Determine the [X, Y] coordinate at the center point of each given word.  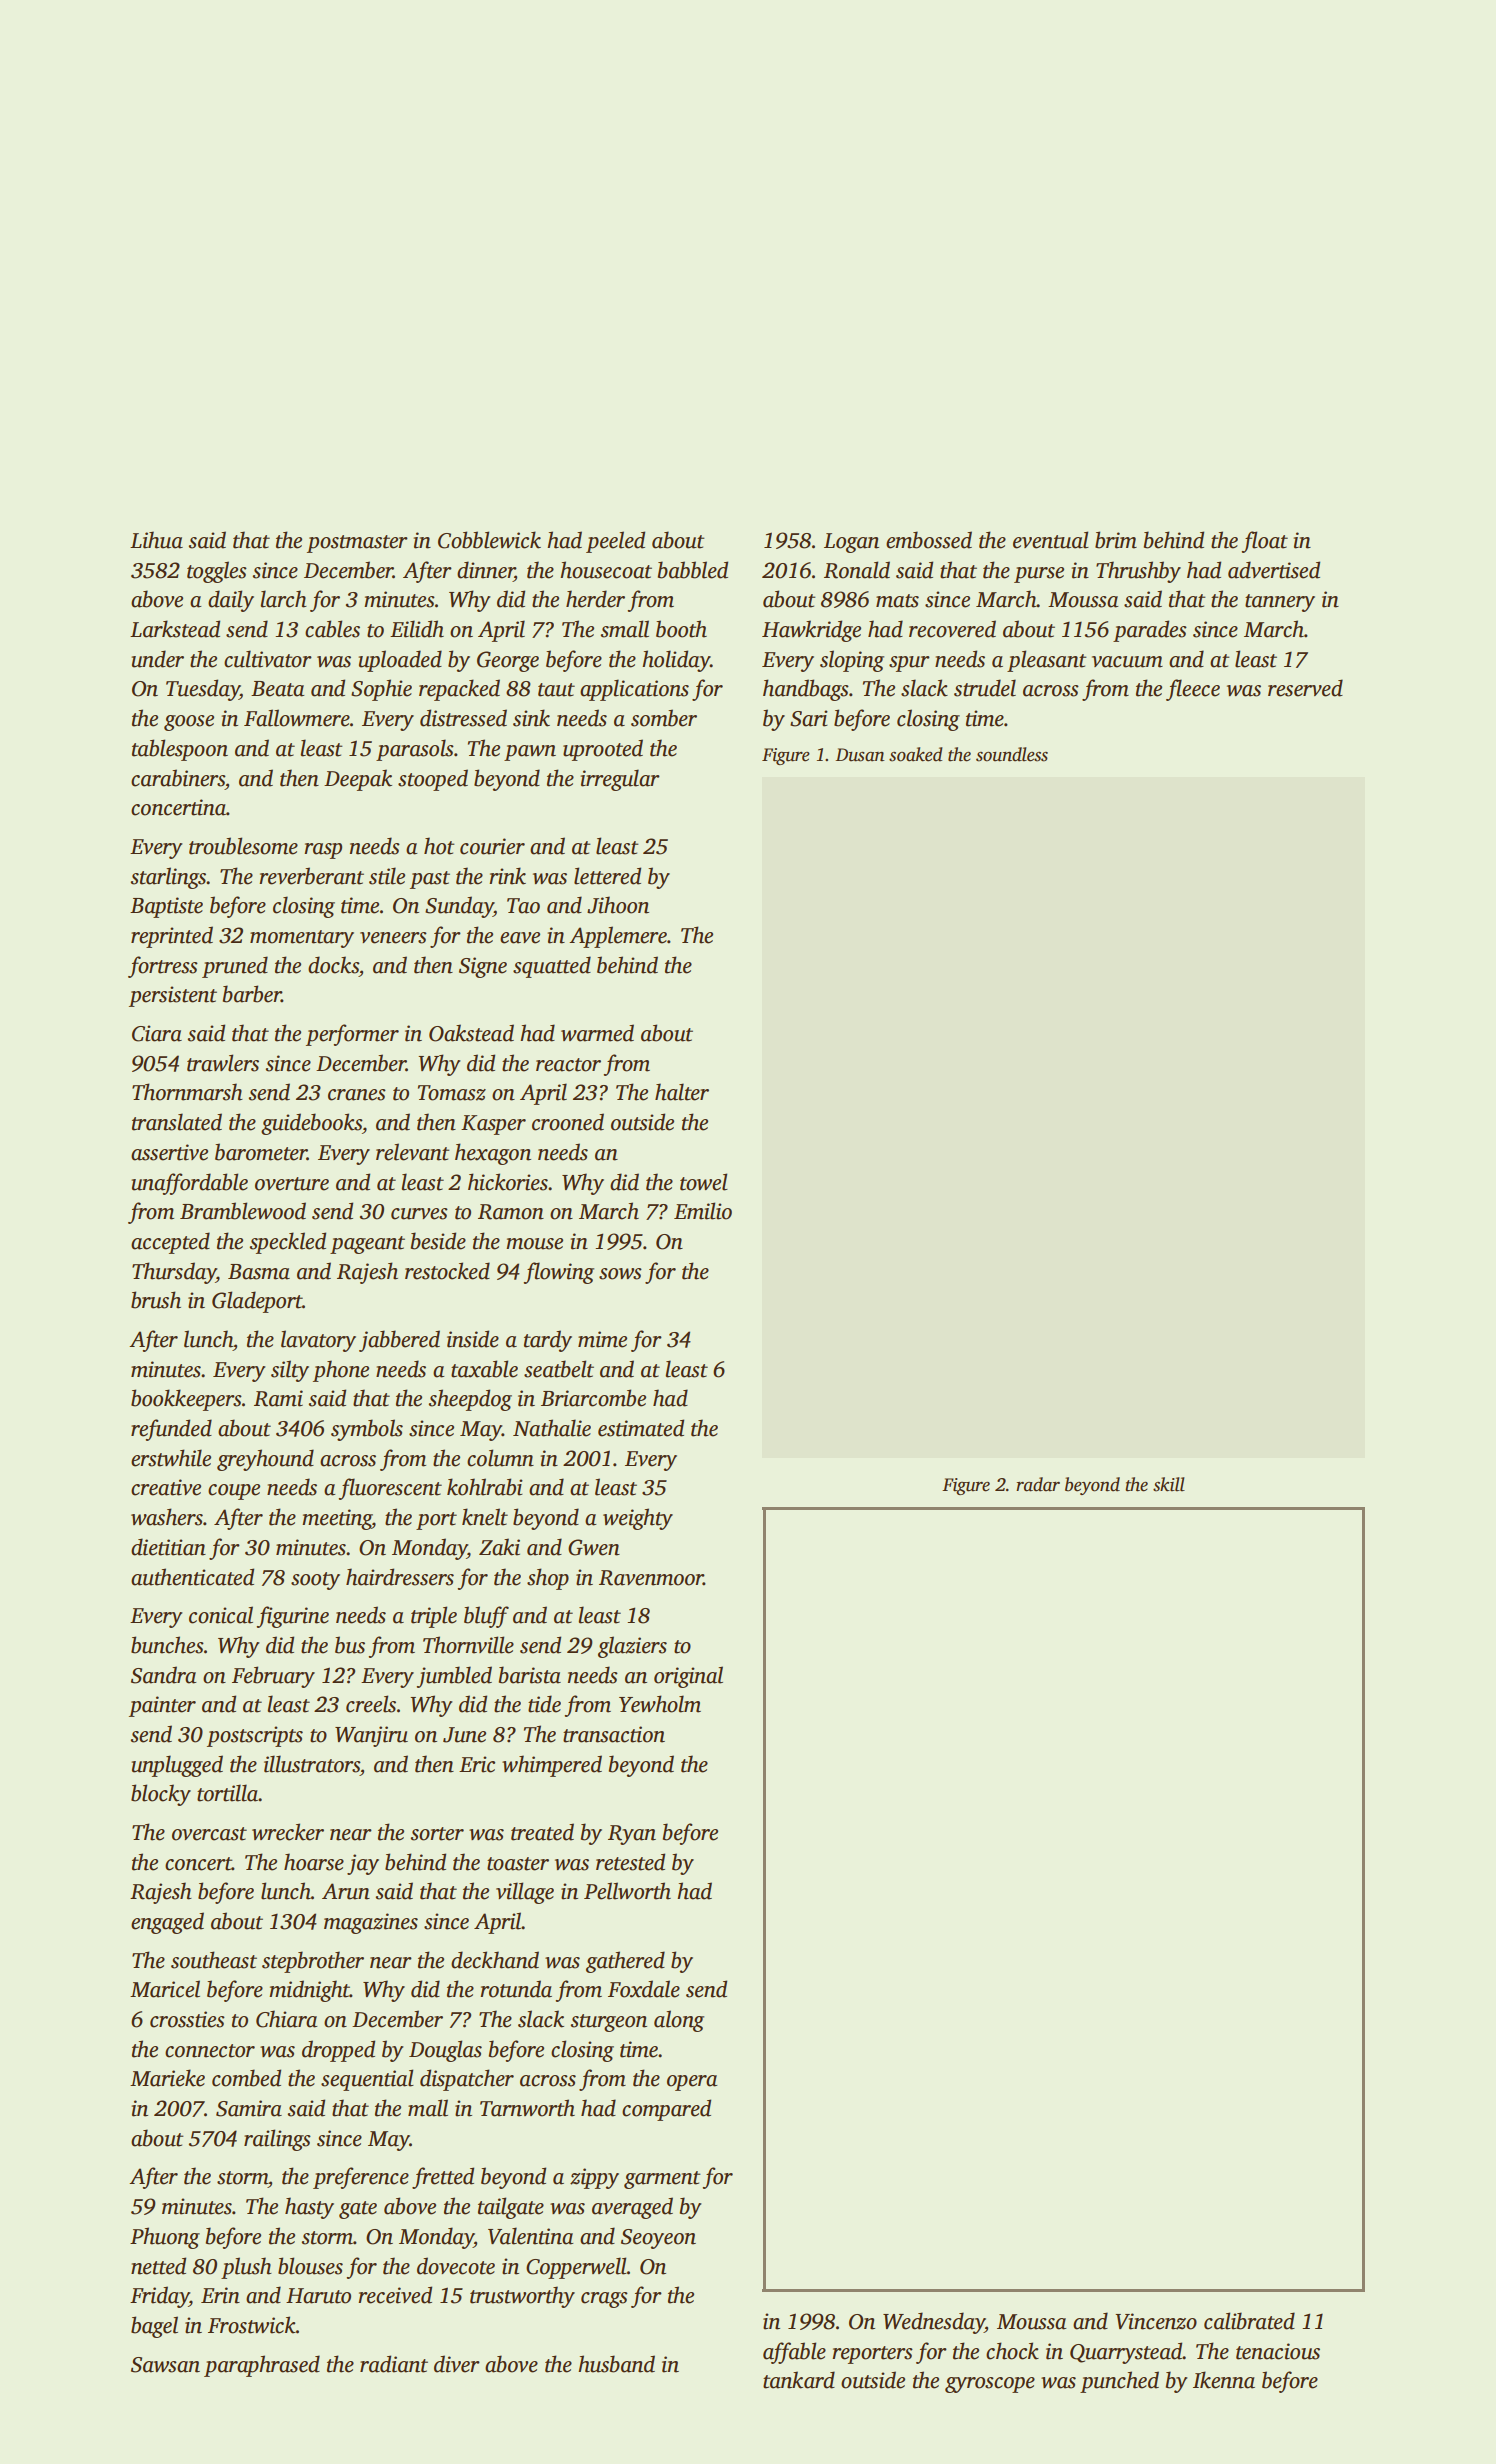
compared [666, 2110]
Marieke [167, 2078]
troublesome [243, 846]
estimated [641, 1428]
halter [682, 1092]
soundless [1012, 754]
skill [1169, 1484]
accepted [170, 1243]
